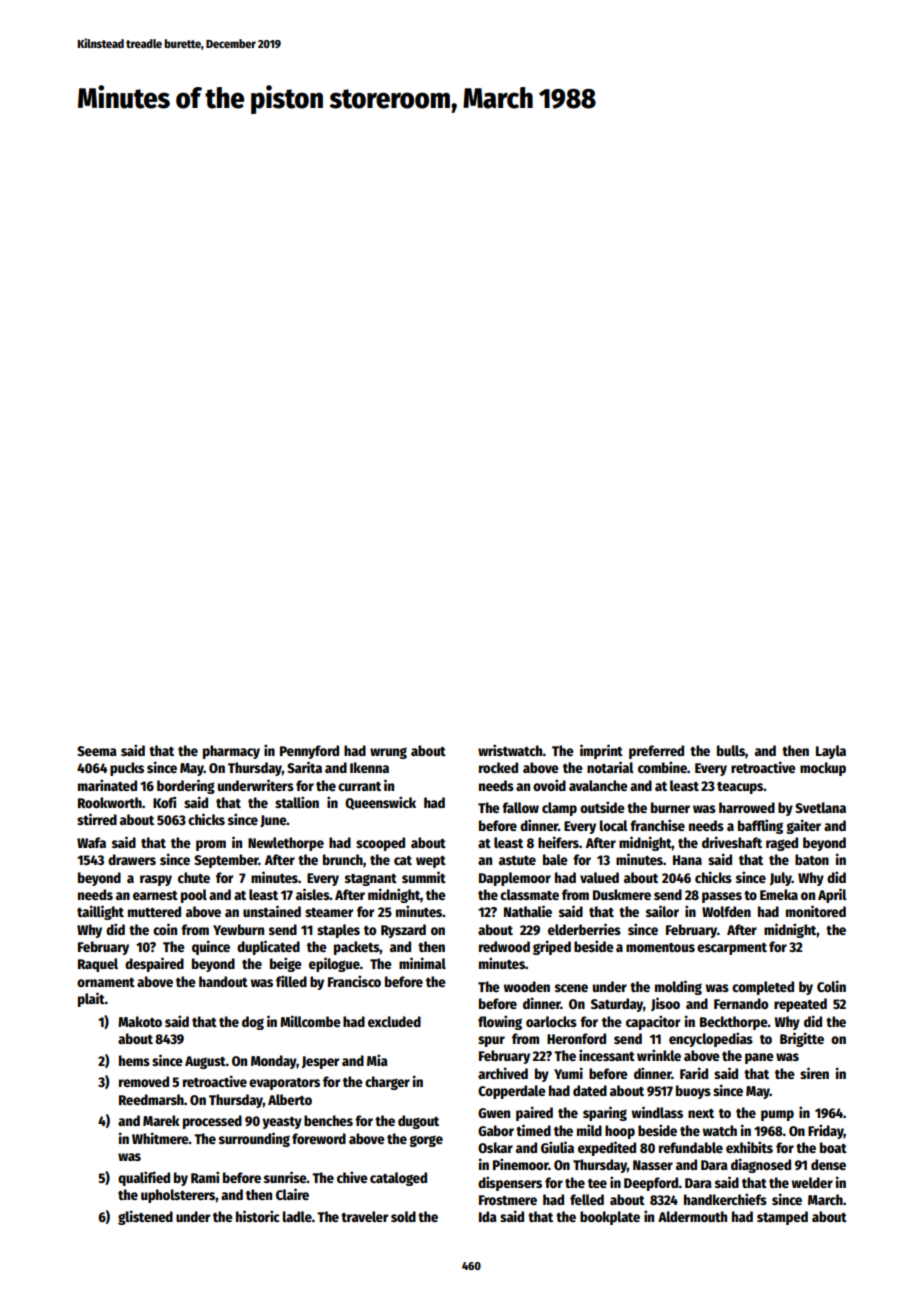 The width and height of the screenshot is (924, 1308). Describe the element at coordinates (610, 1218) in the screenshot. I see `bookplate` at that location.
